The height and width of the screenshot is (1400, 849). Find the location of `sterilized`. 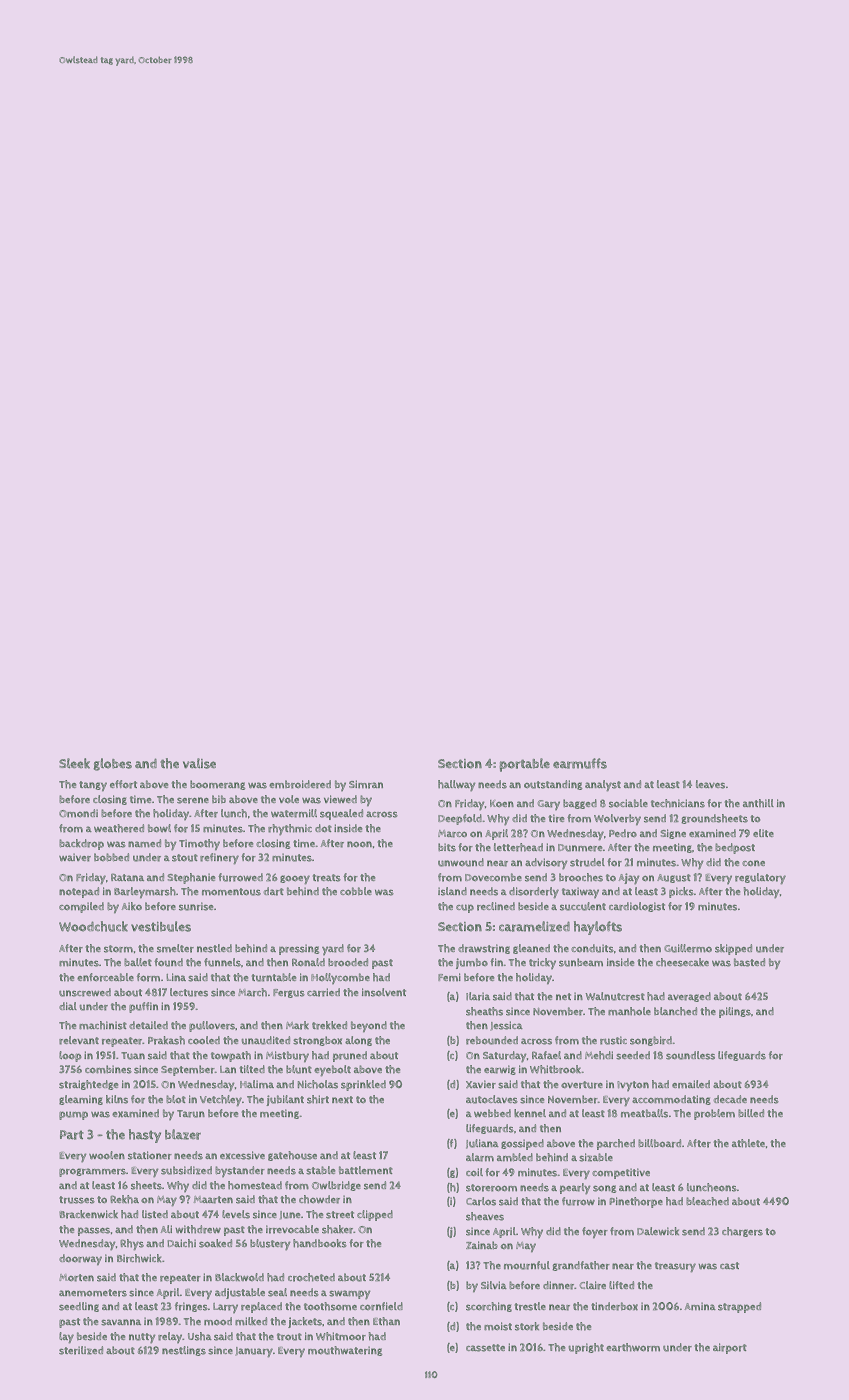

sterilized is located at coordinates (81, 1350).
